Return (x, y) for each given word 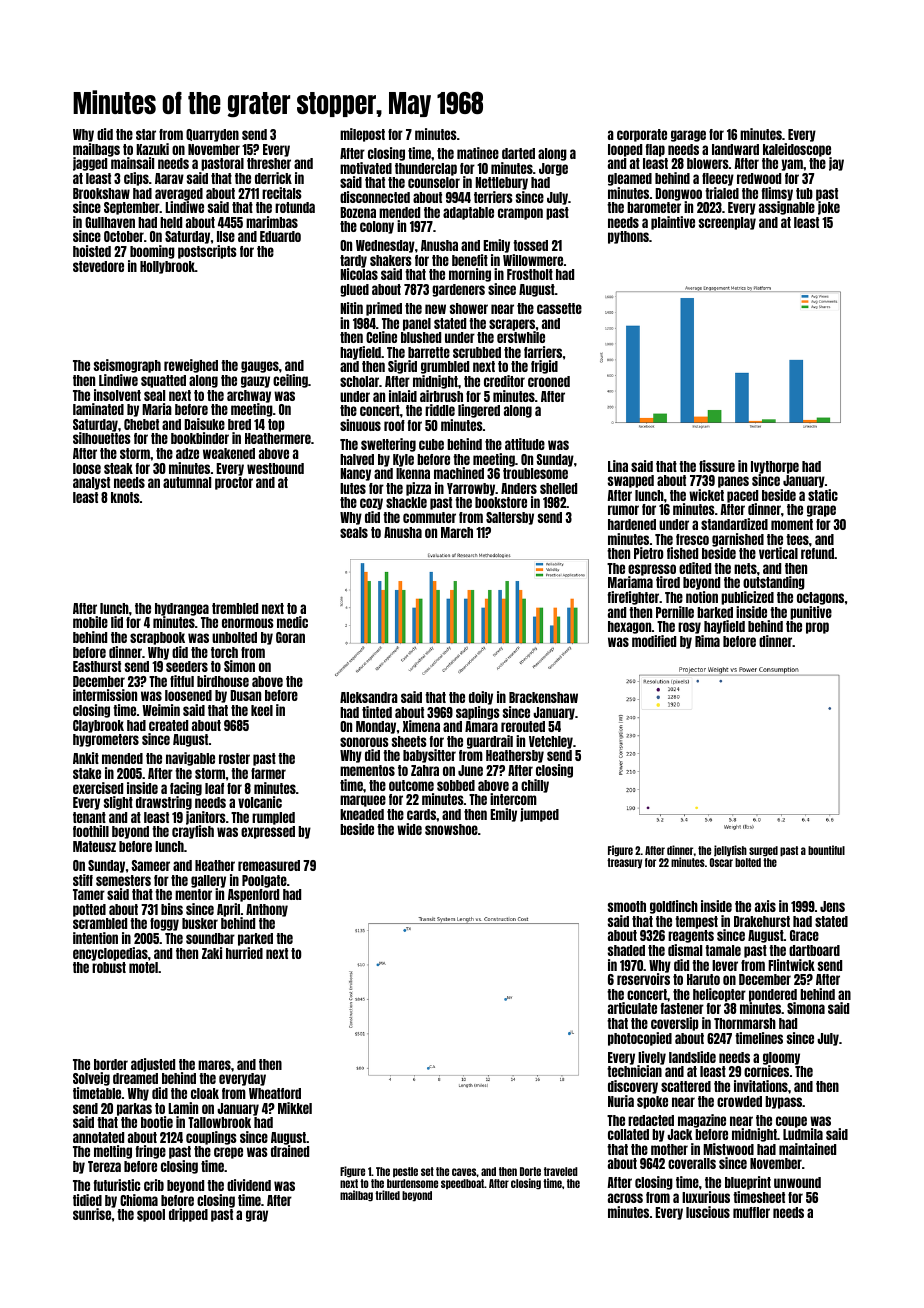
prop (817, 628)
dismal (685, 950)
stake (87, 773)
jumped (539, 815)
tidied (87, 1200)
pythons (628, 237)
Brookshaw (101, 193)
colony (377, 227)
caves (464, 1172)
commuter (429, 517)
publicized (747, 598)
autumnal (187, 482)
